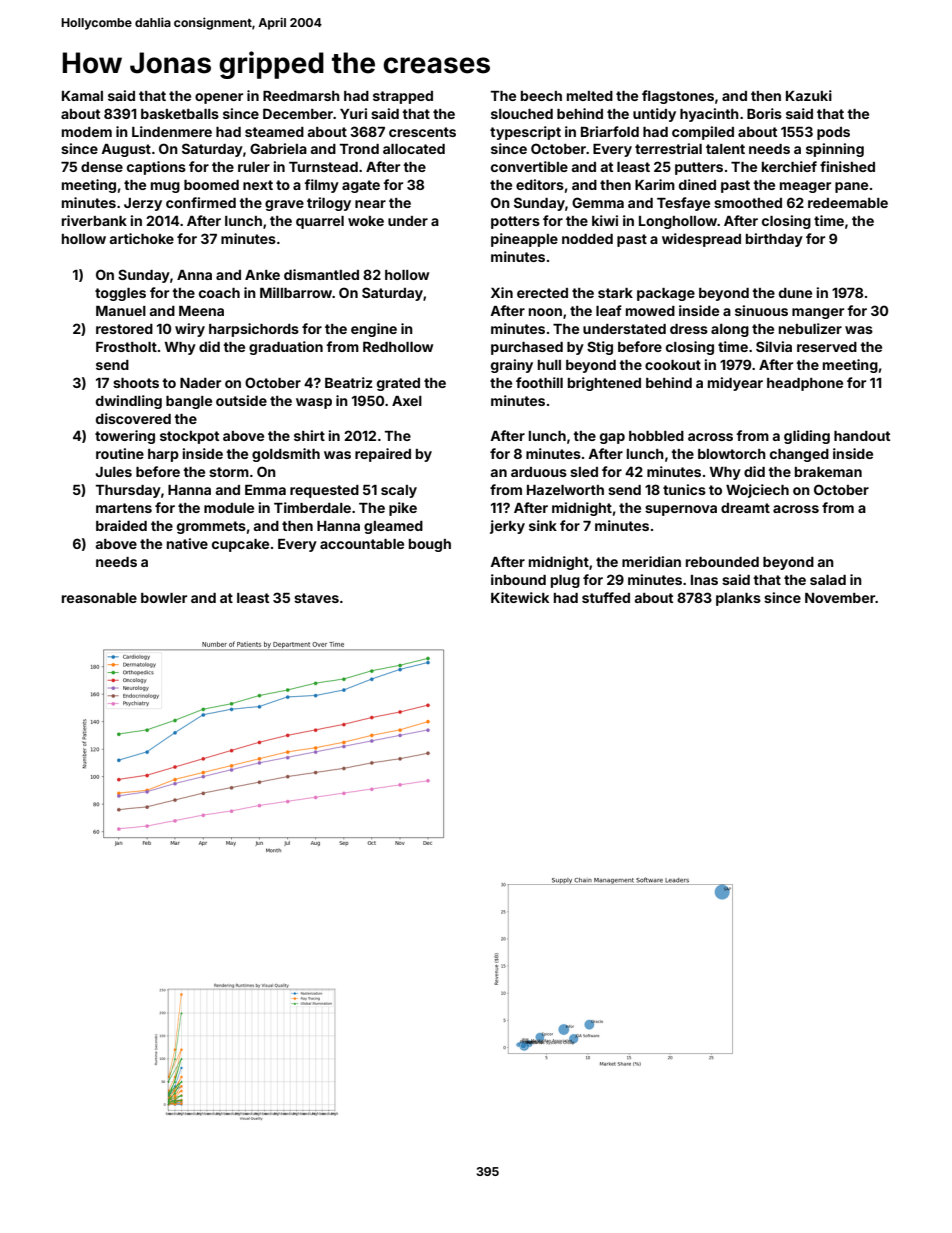  I want to click on talent, so click(725, 149).
